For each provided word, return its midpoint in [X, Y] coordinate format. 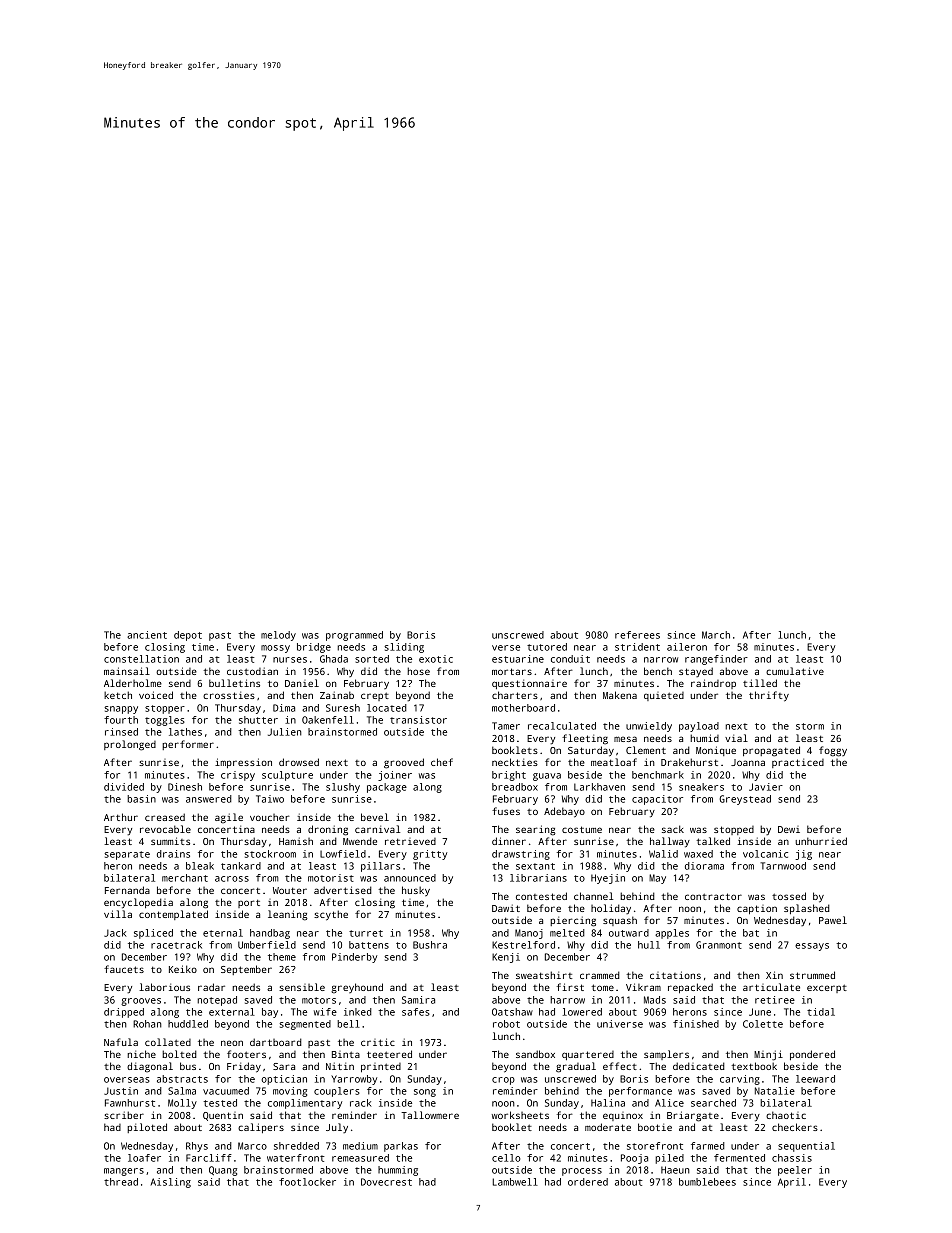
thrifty [769, 696]
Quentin [223, 1116]
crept [375, 696]
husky [416, 891]
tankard [241, 866]
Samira [418, 1000]
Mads [655, 1000]
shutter [258, 720]
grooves [141, 1002]
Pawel [833, 920]
